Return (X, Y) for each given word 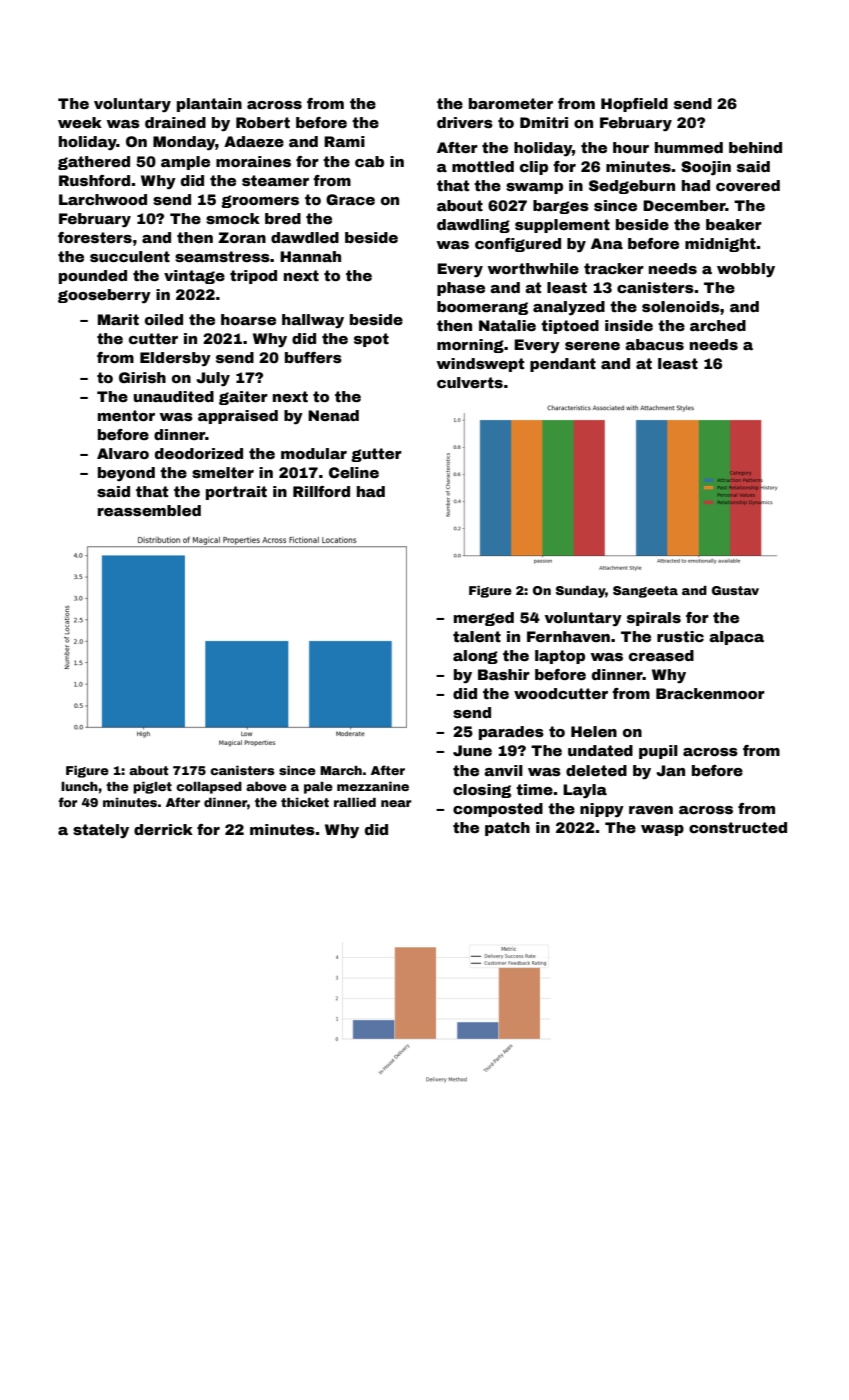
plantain (209, 105)
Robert (263, 122)
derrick (163, 829)
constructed (738, 827)
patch (507, 829)
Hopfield (634, 105)
